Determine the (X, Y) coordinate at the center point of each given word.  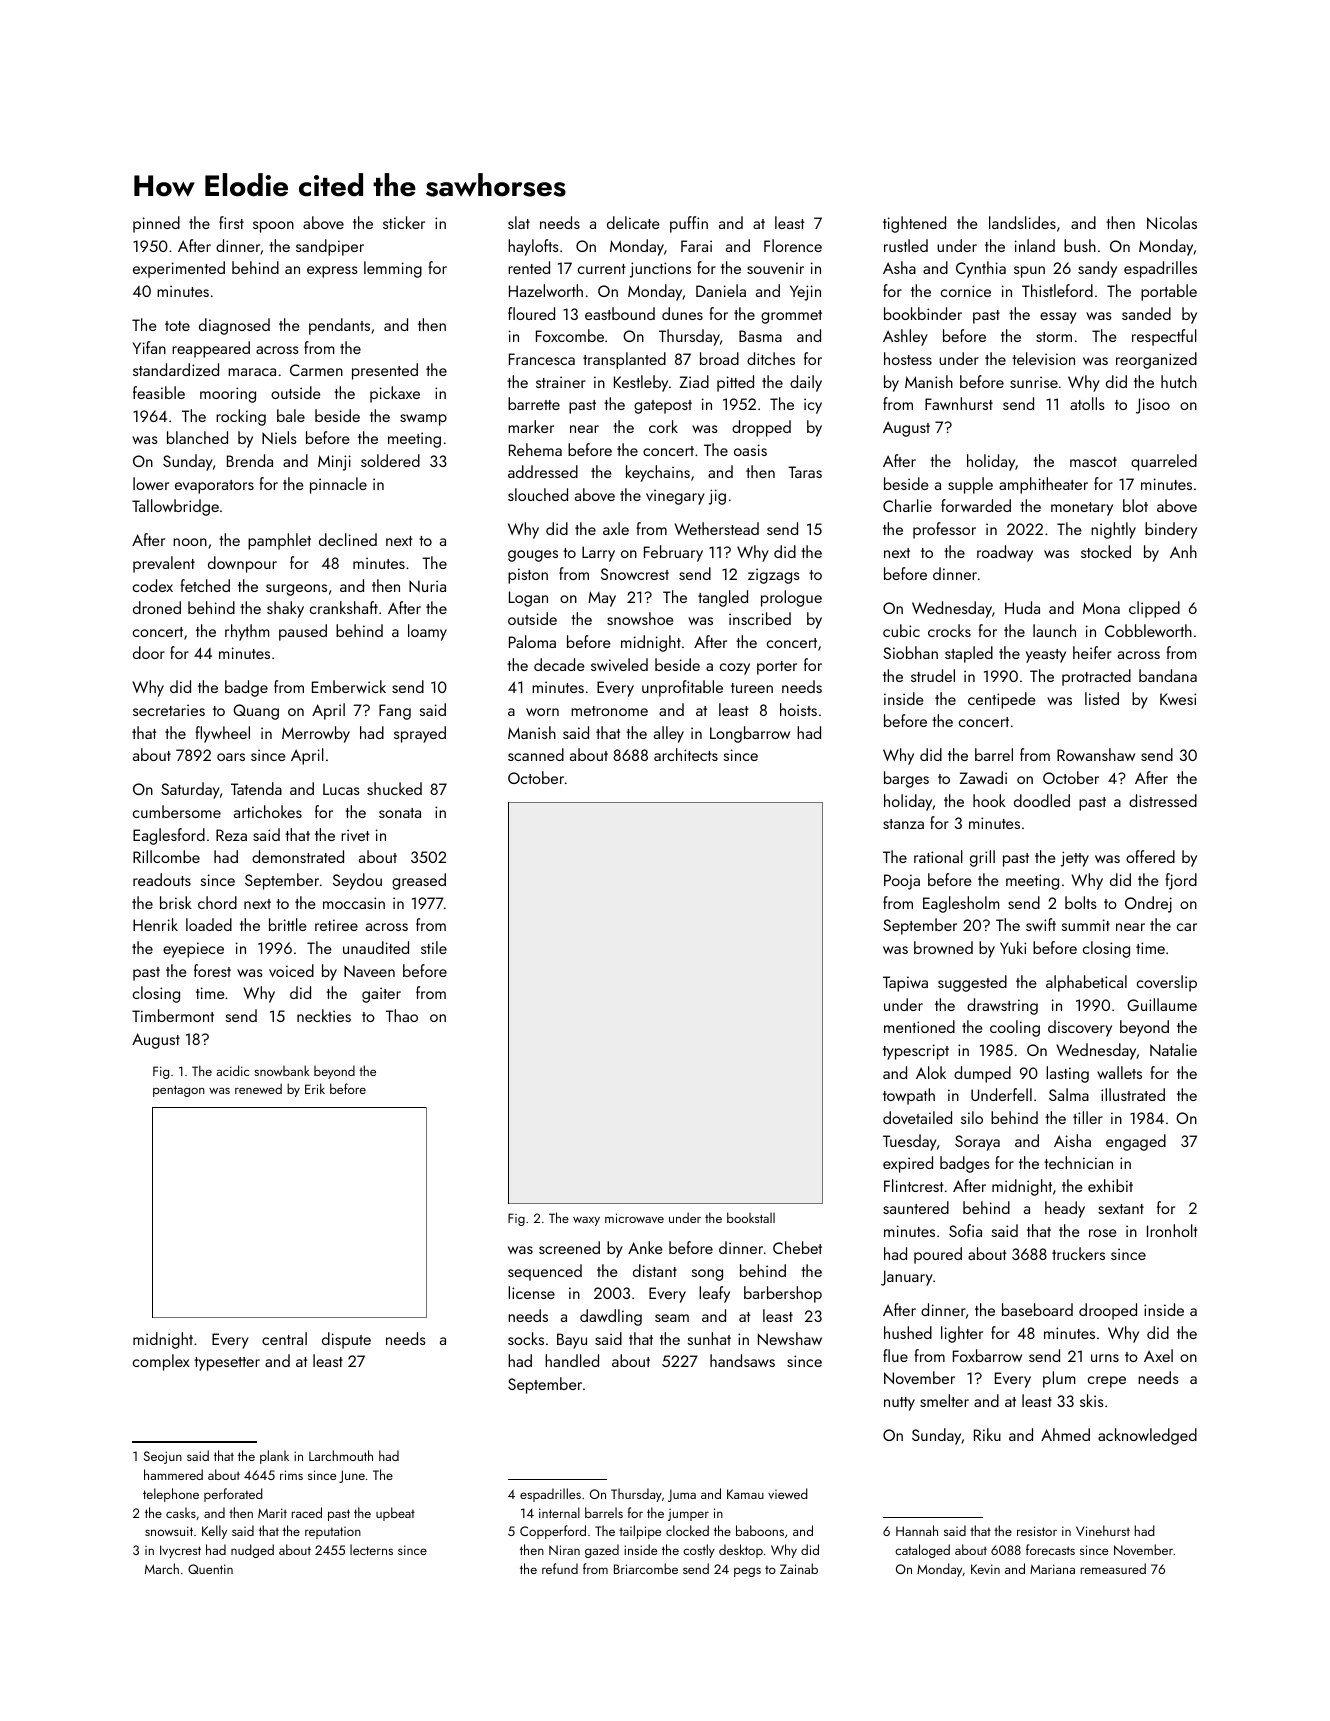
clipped (1154, 609)
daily (806, 383)
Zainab (799, 1568)
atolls (1087, 403)
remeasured (1113, 1568)
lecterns (371, 1549)
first (231, 222)
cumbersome (177, 811)
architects (686, 754)
